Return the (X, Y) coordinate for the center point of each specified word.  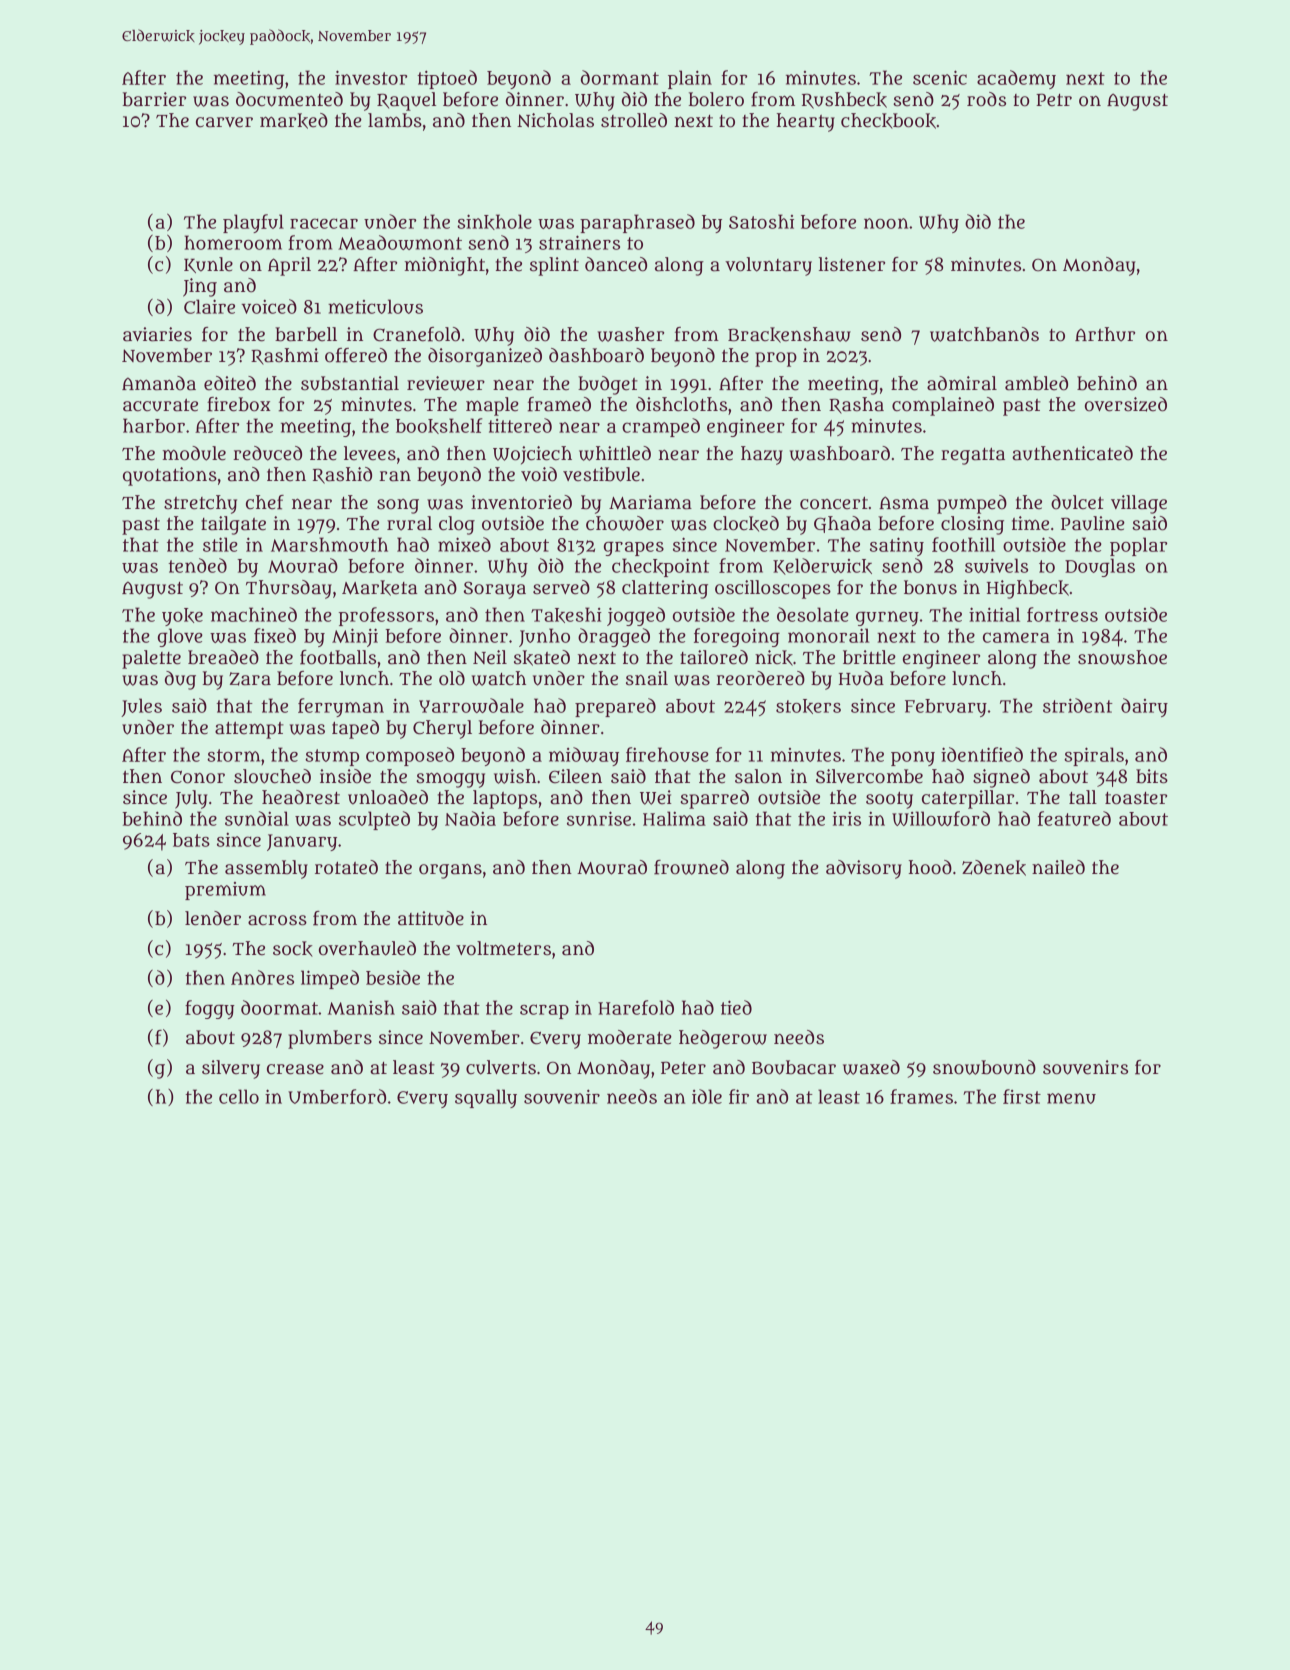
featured (1074, 818)
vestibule (601, 474)
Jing (200, 287)
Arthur (1105, 334)
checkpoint (661, 567)
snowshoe (1122, 657)
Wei (656, 797)
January (302, 842)
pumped (972, 504)
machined (254, 614)
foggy (210, 1009)
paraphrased (637, 223)
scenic (940, 77)
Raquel (406, 101)
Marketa (380, 588)
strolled (634, 120)
